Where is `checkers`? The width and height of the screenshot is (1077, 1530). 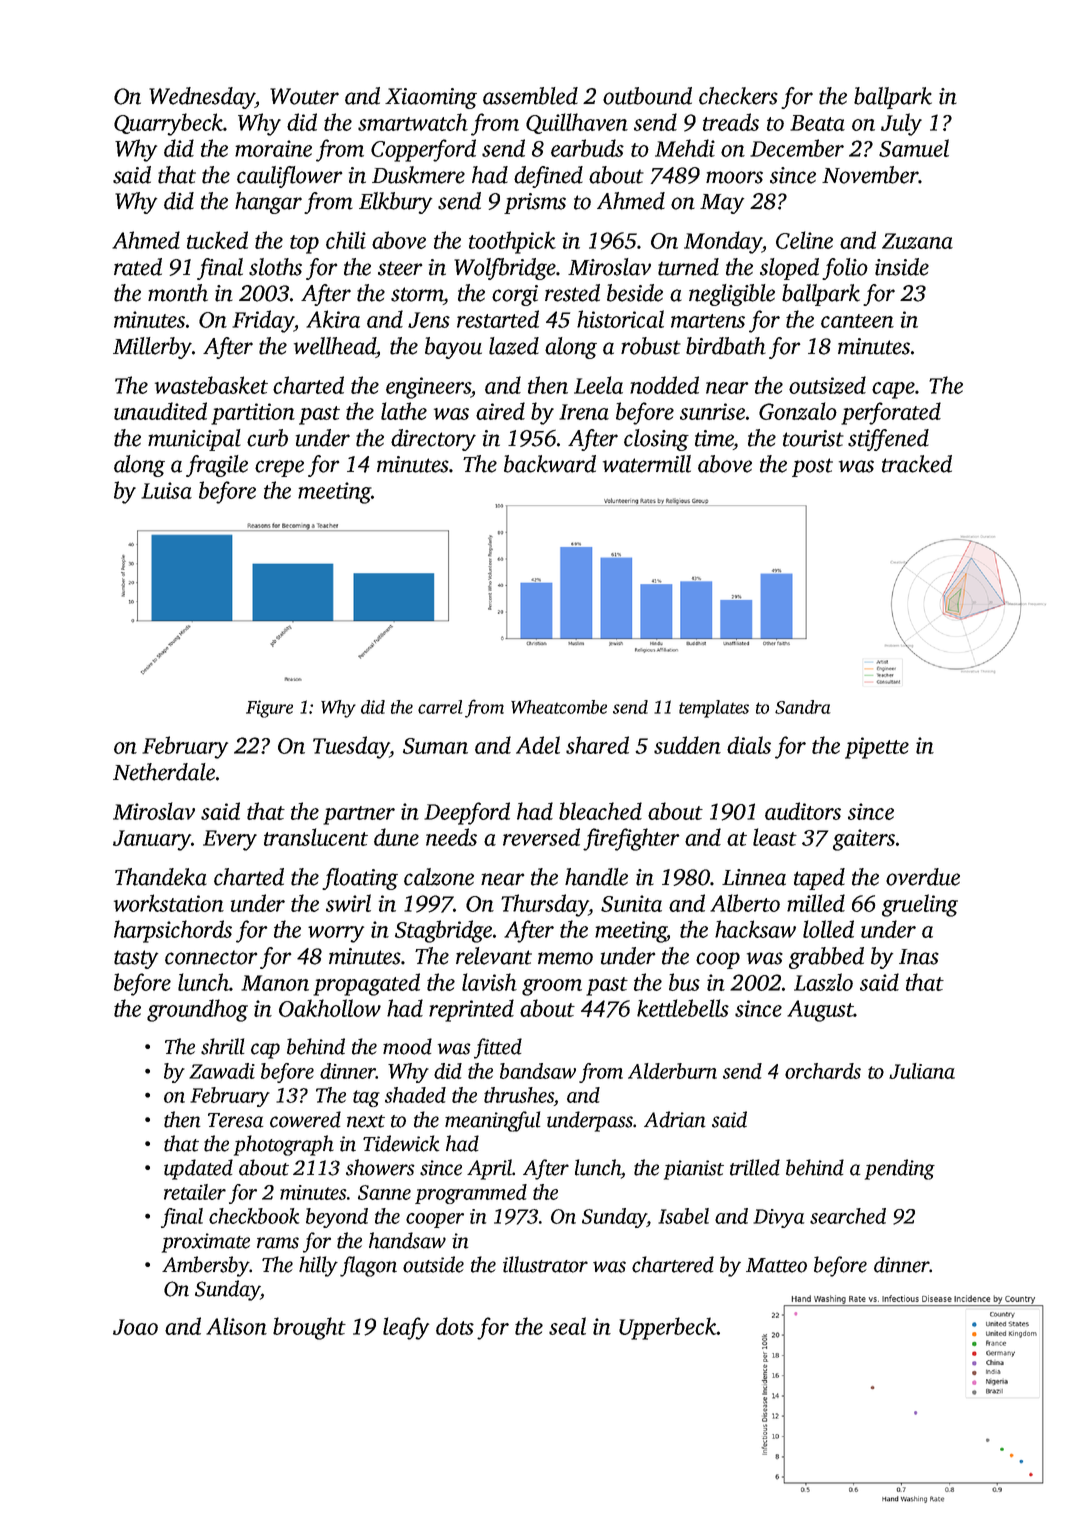 checkers is located at coordinates (738, 96).
